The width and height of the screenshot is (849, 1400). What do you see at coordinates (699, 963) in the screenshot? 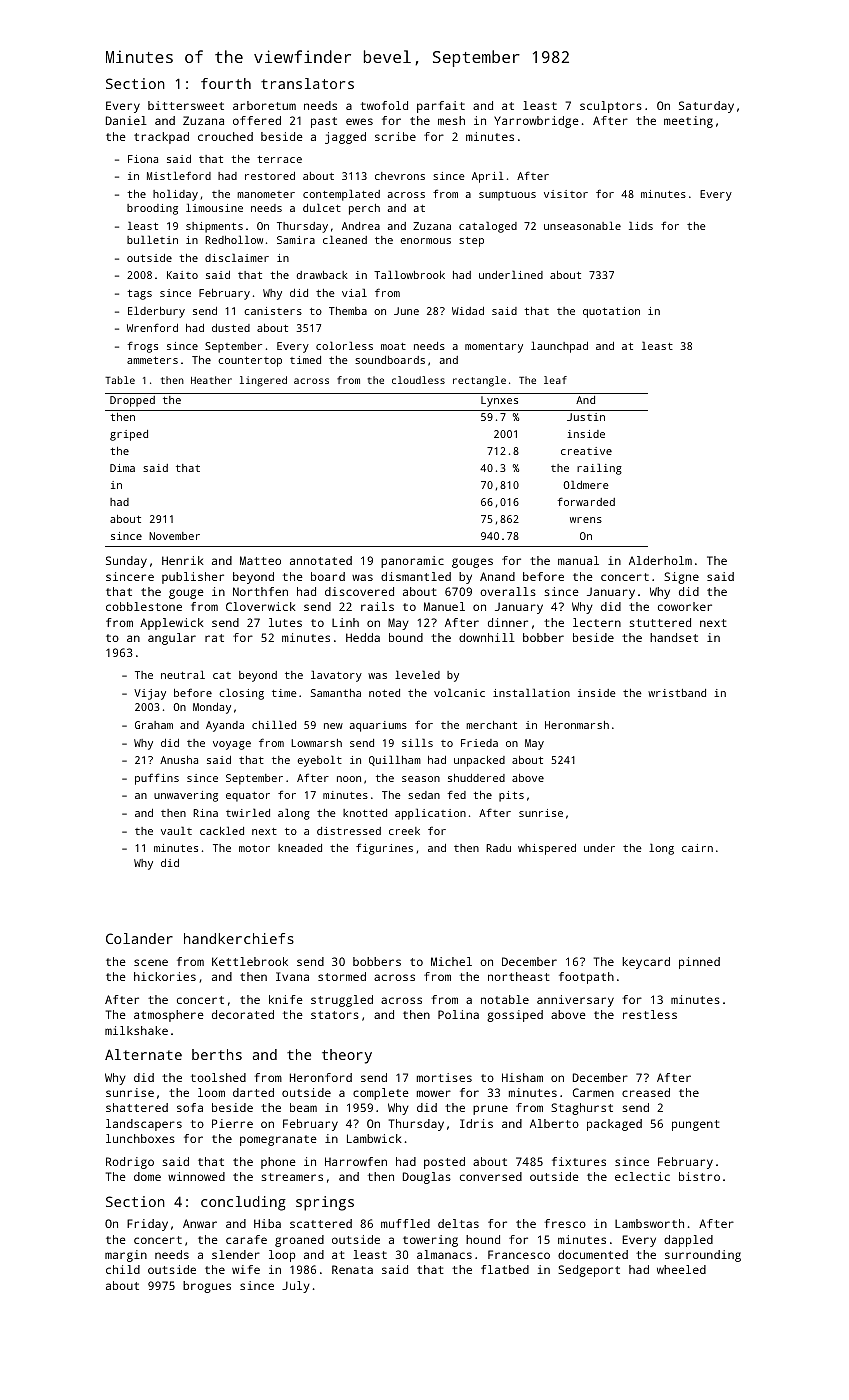
I see `pinned` at bounding box center [699, 963].
